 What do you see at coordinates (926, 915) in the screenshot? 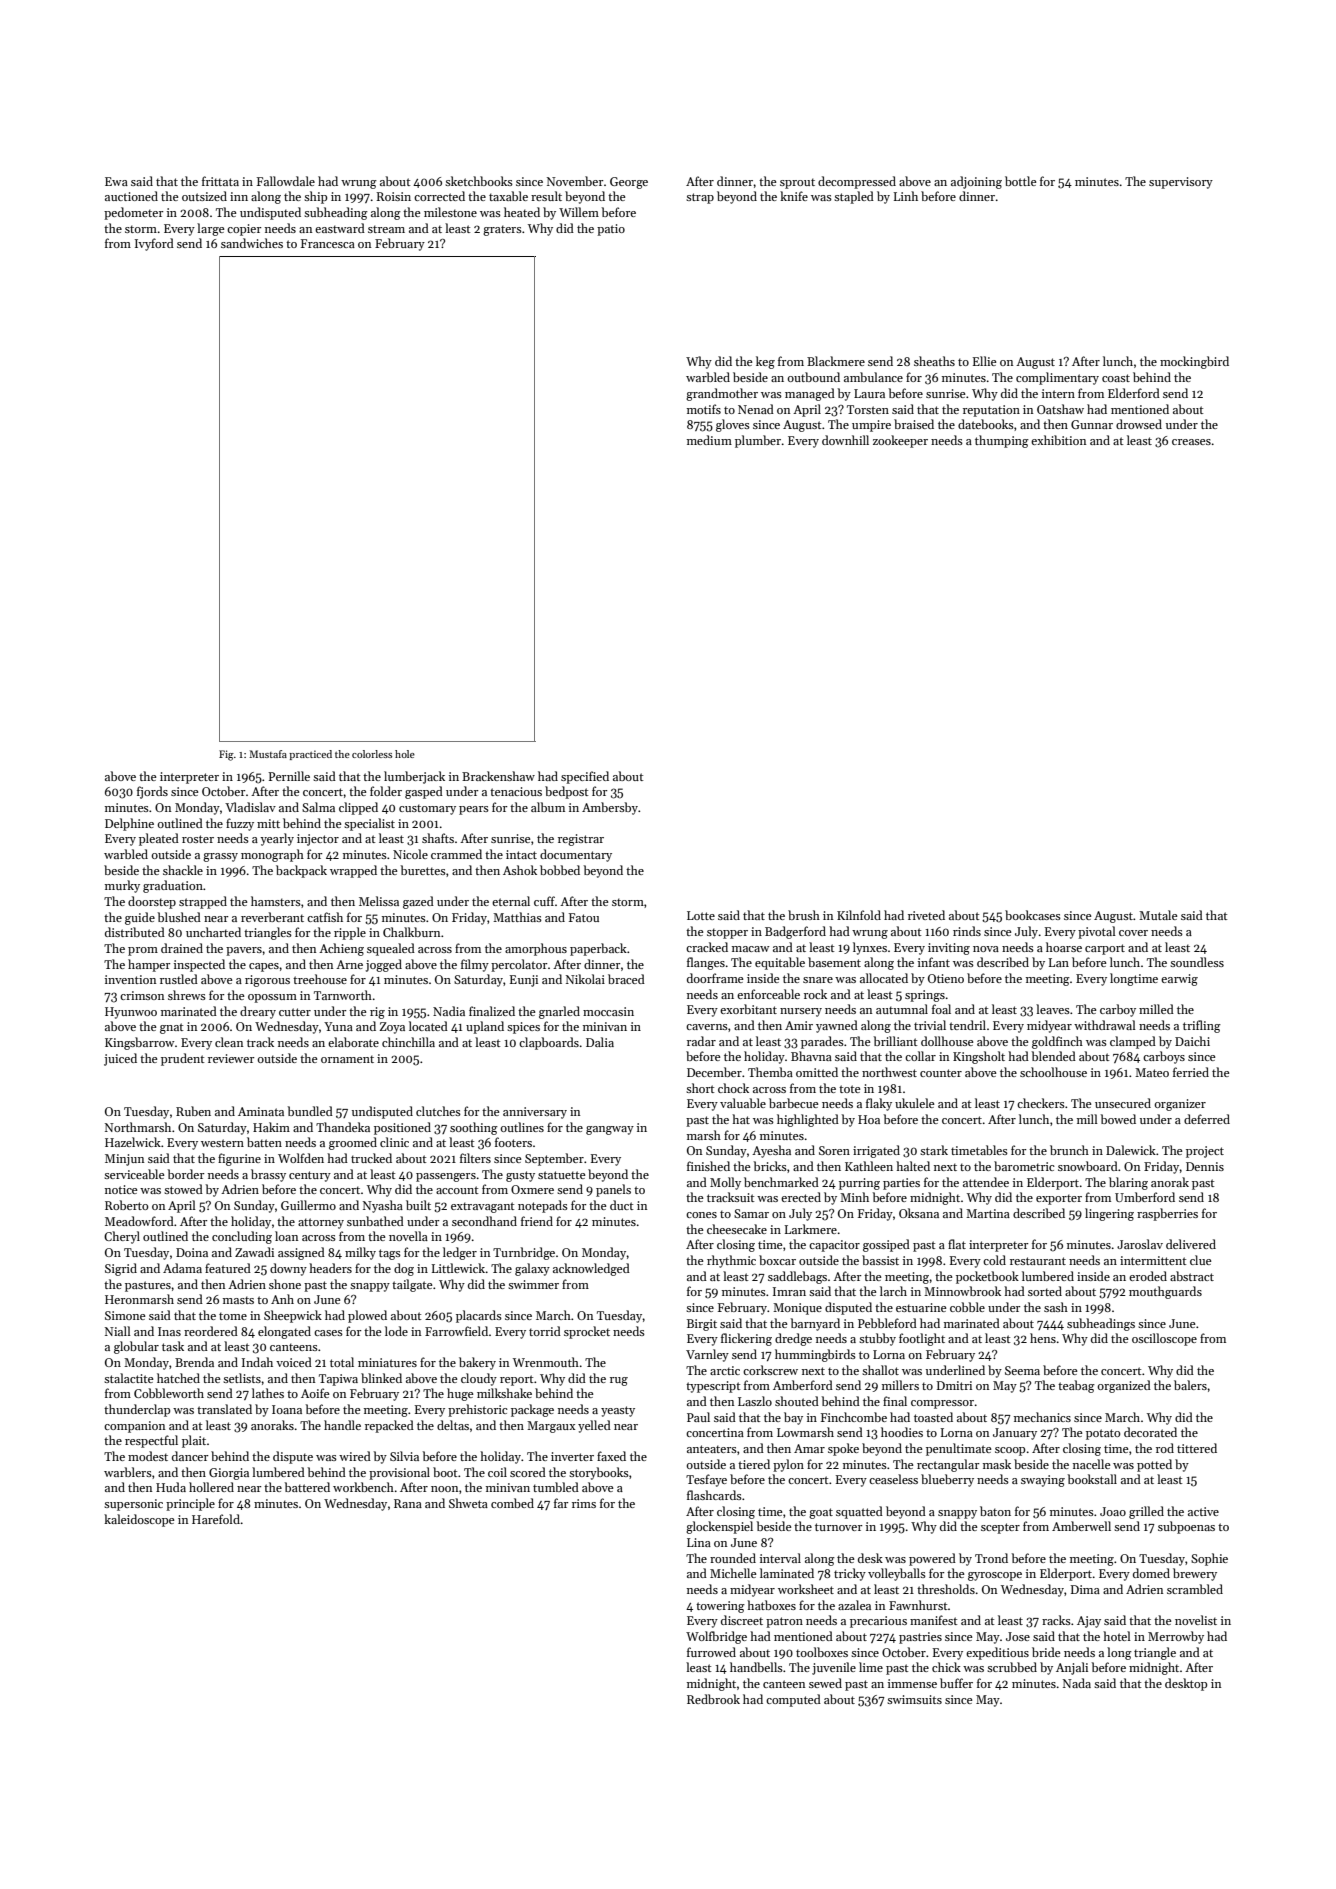
I see `riveted` at bounding box center [926, 915].
